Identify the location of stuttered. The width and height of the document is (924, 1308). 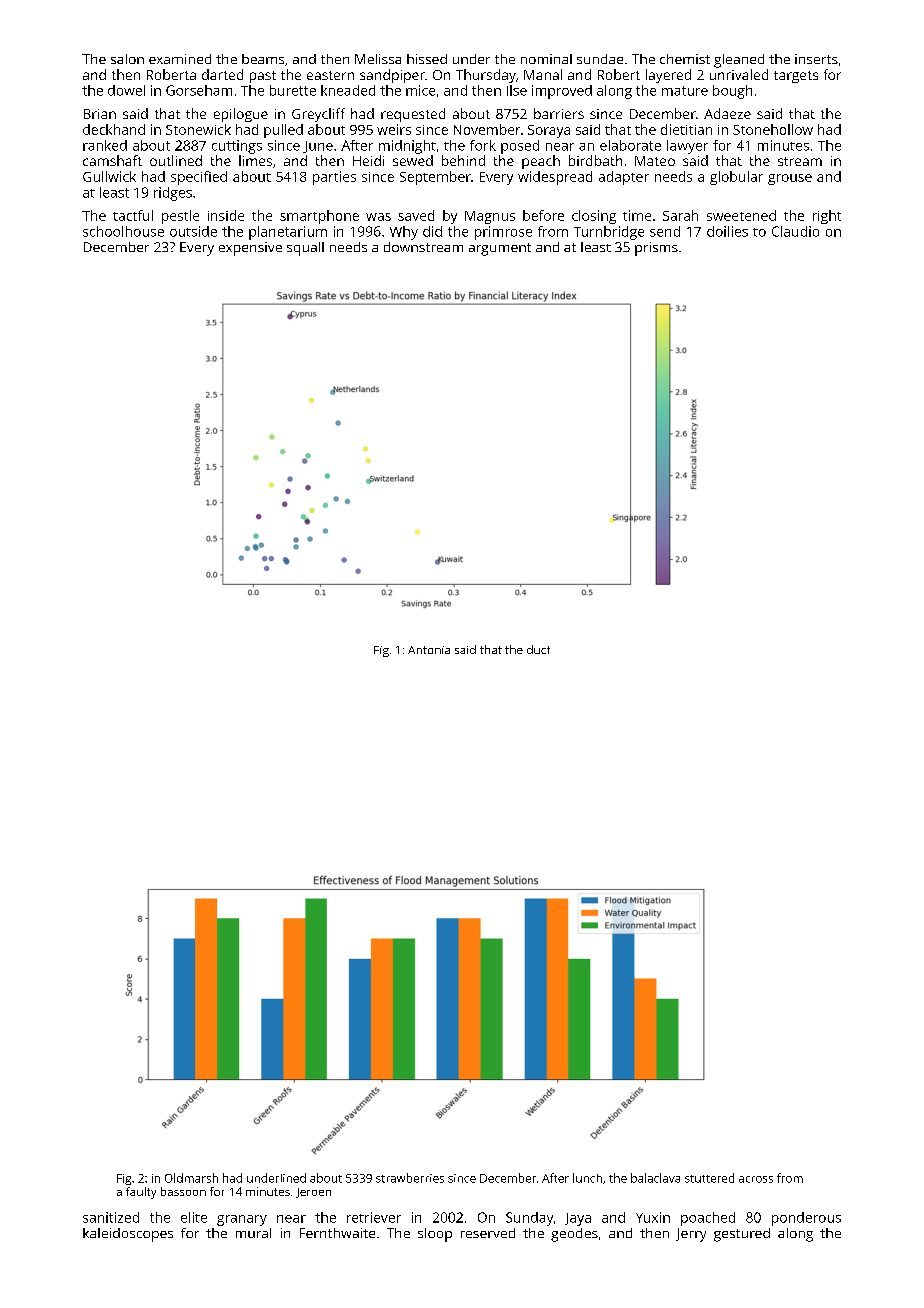
(709, 1178).
